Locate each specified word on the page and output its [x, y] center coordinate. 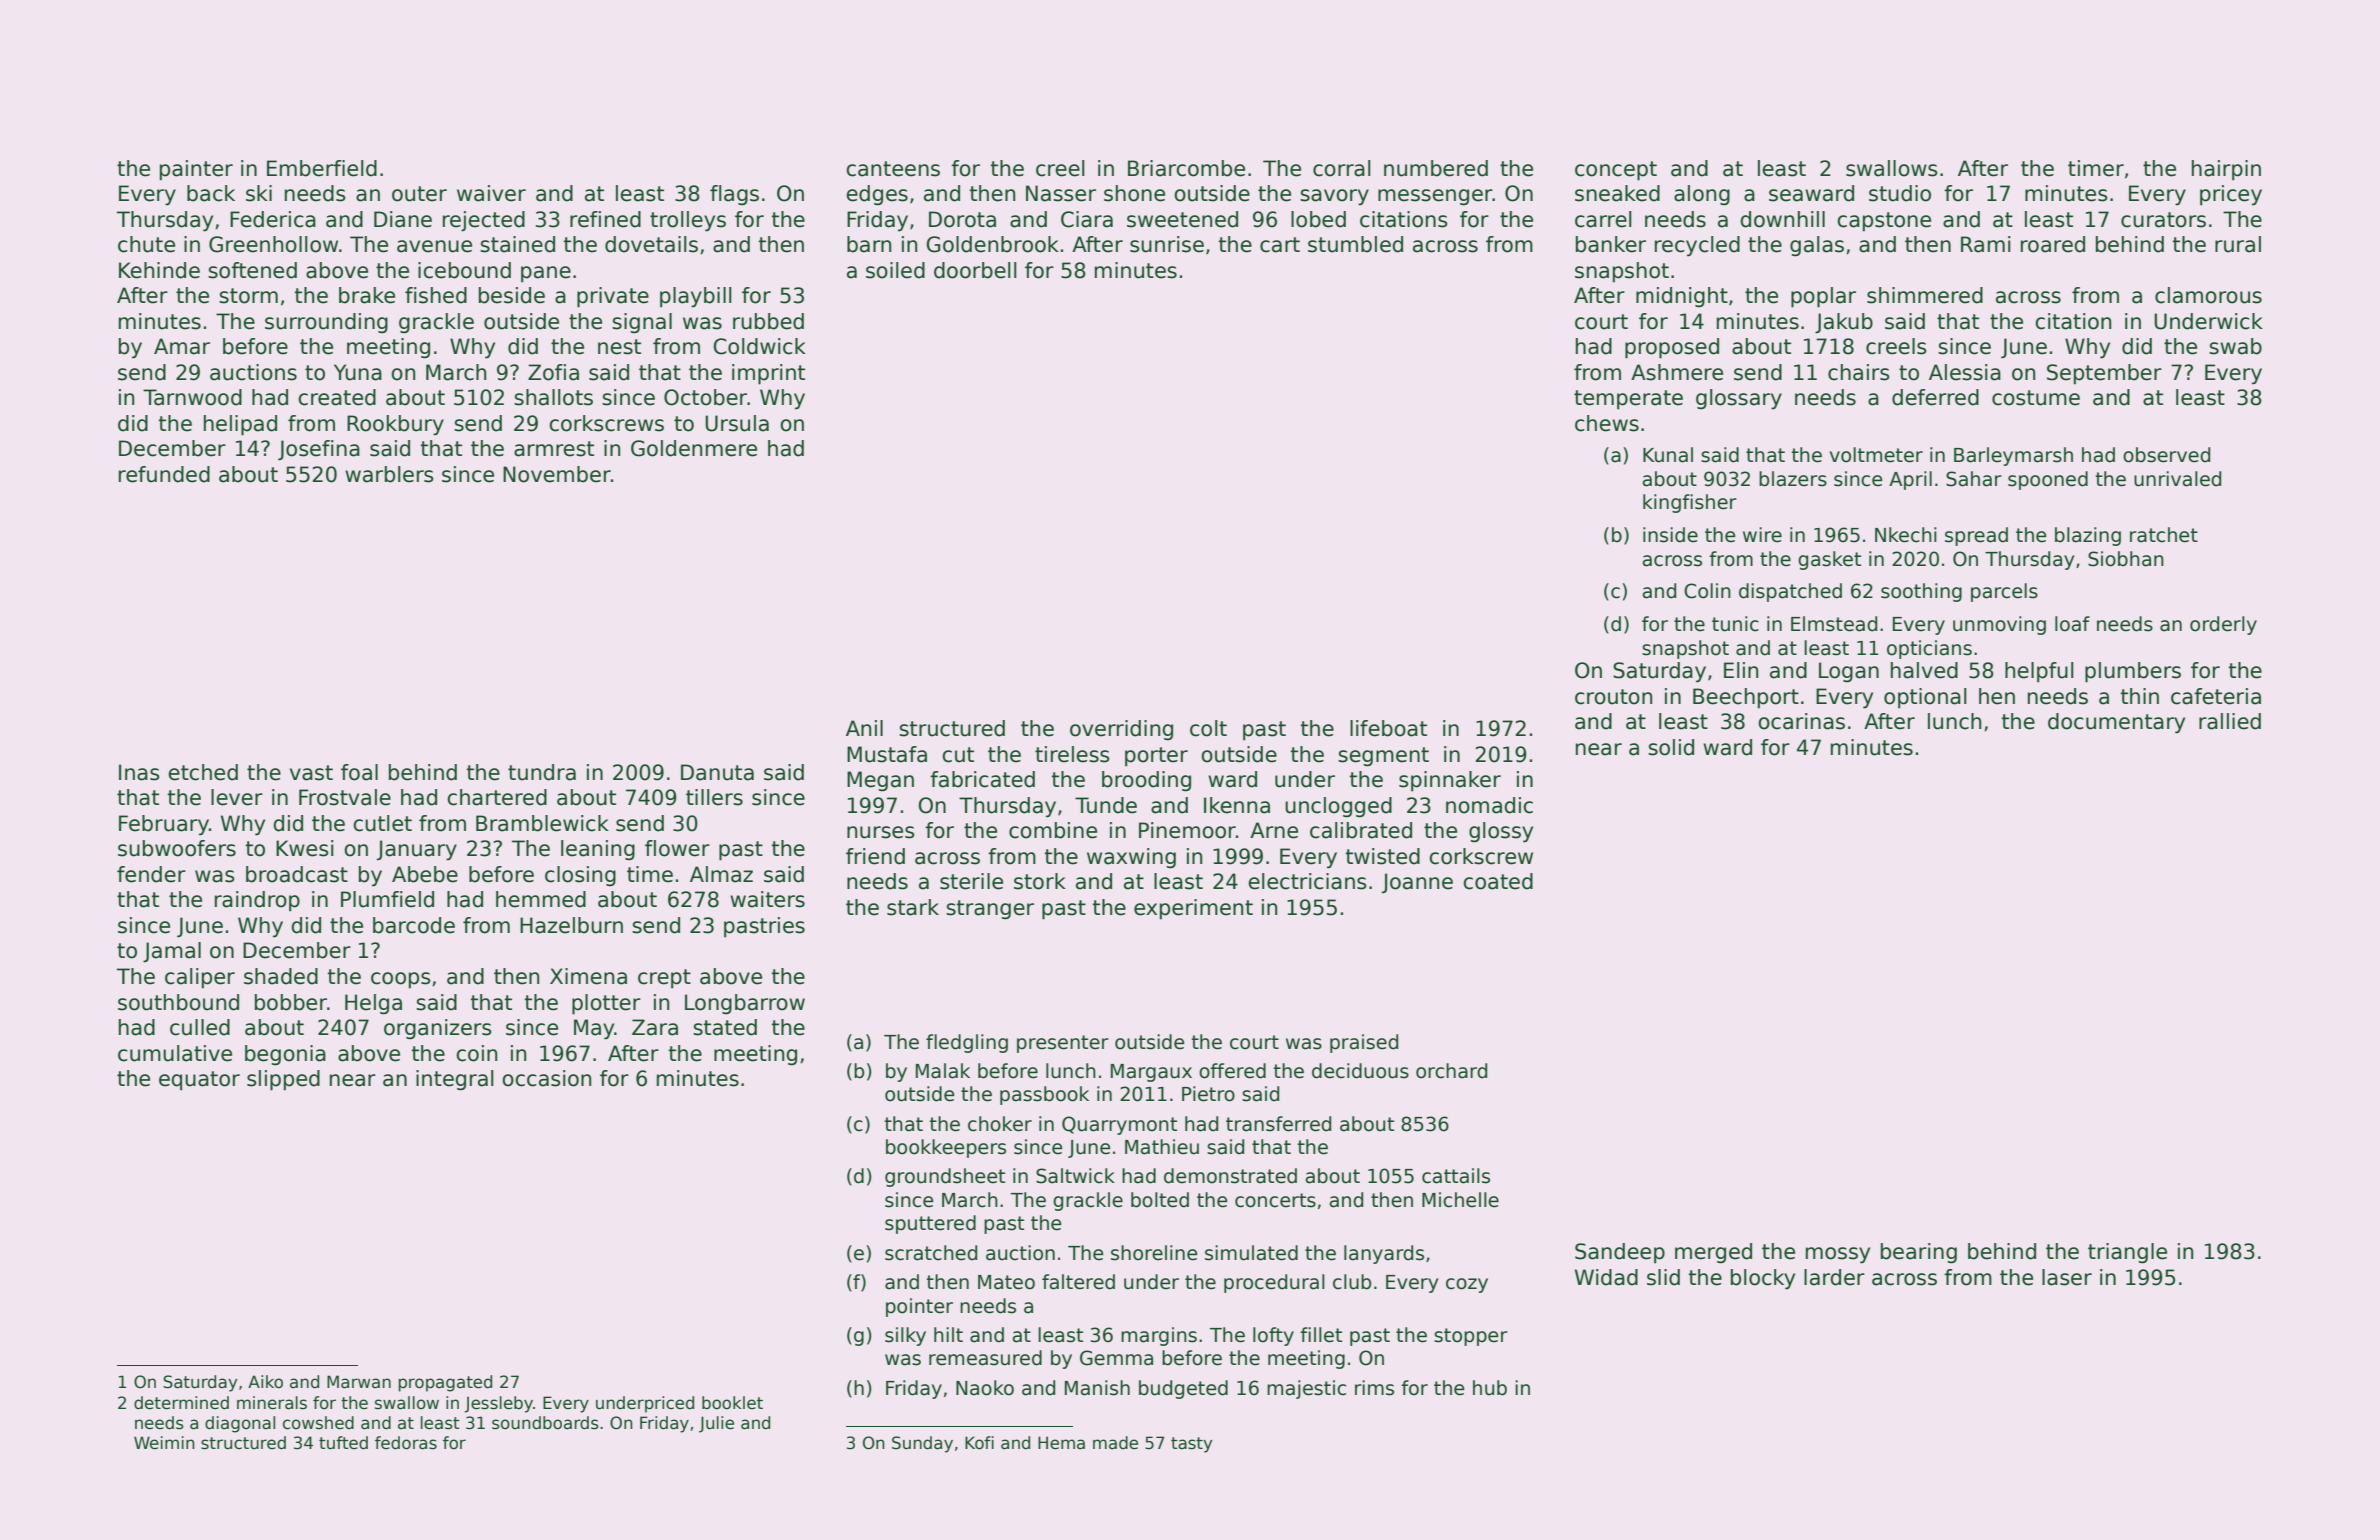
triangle [2127, 1253]
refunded [164, 474]
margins [1159, 1336]
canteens [893, 169]
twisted [1383, 856]
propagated [445, 1383]
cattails [1456, 1176]
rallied [2230, 721]
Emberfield [322, 168]
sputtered [930, 1224]
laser [2067, 1277]
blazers [1793, 479]
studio [1900, 193]
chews [1607, 423]
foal [359, 772]
